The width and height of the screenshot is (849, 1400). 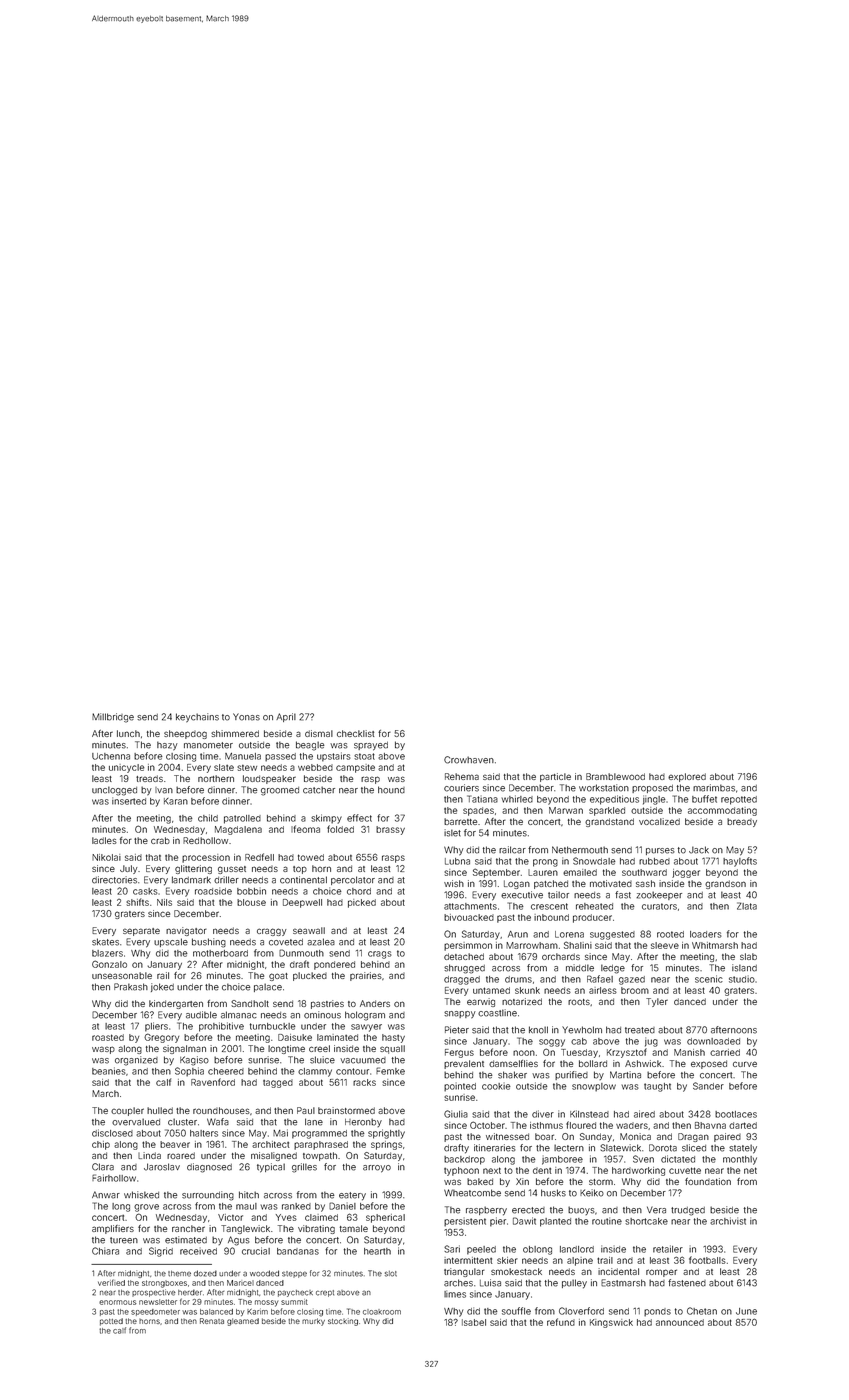 I want to click on gleamed, so click(x=243, y=1322).
